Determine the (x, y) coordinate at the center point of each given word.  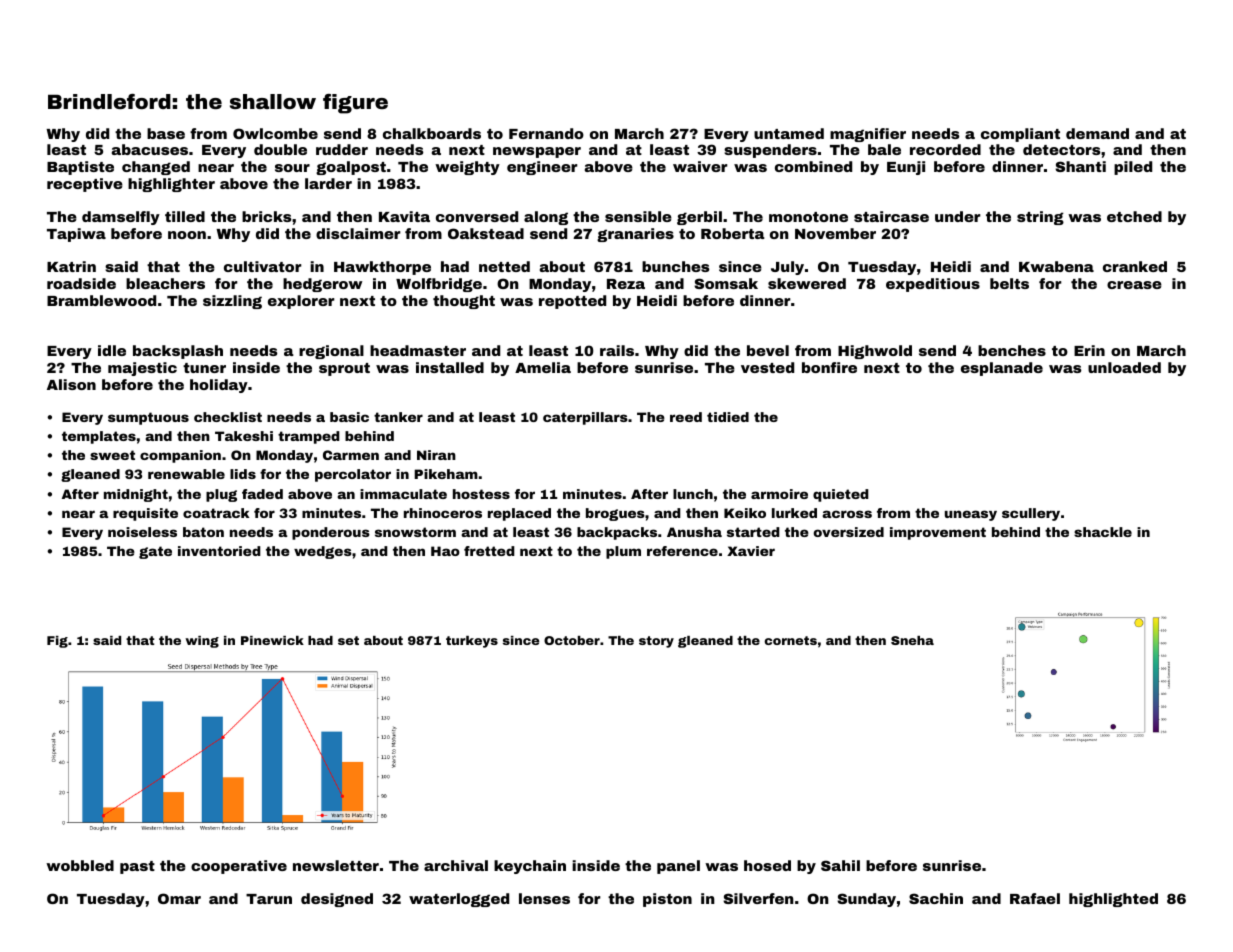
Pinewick (272, 640)
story (656, 642)
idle (112, 350)
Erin (1089, 350)
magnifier (868, 135)
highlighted (1113, 900)
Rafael (1035, 898)
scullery (1031, 514)
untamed (789, 133)
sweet (112, 455)
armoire (779, 494)
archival (456, 865)
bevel (768, 350)
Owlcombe (275, 133)
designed (337, 900)
